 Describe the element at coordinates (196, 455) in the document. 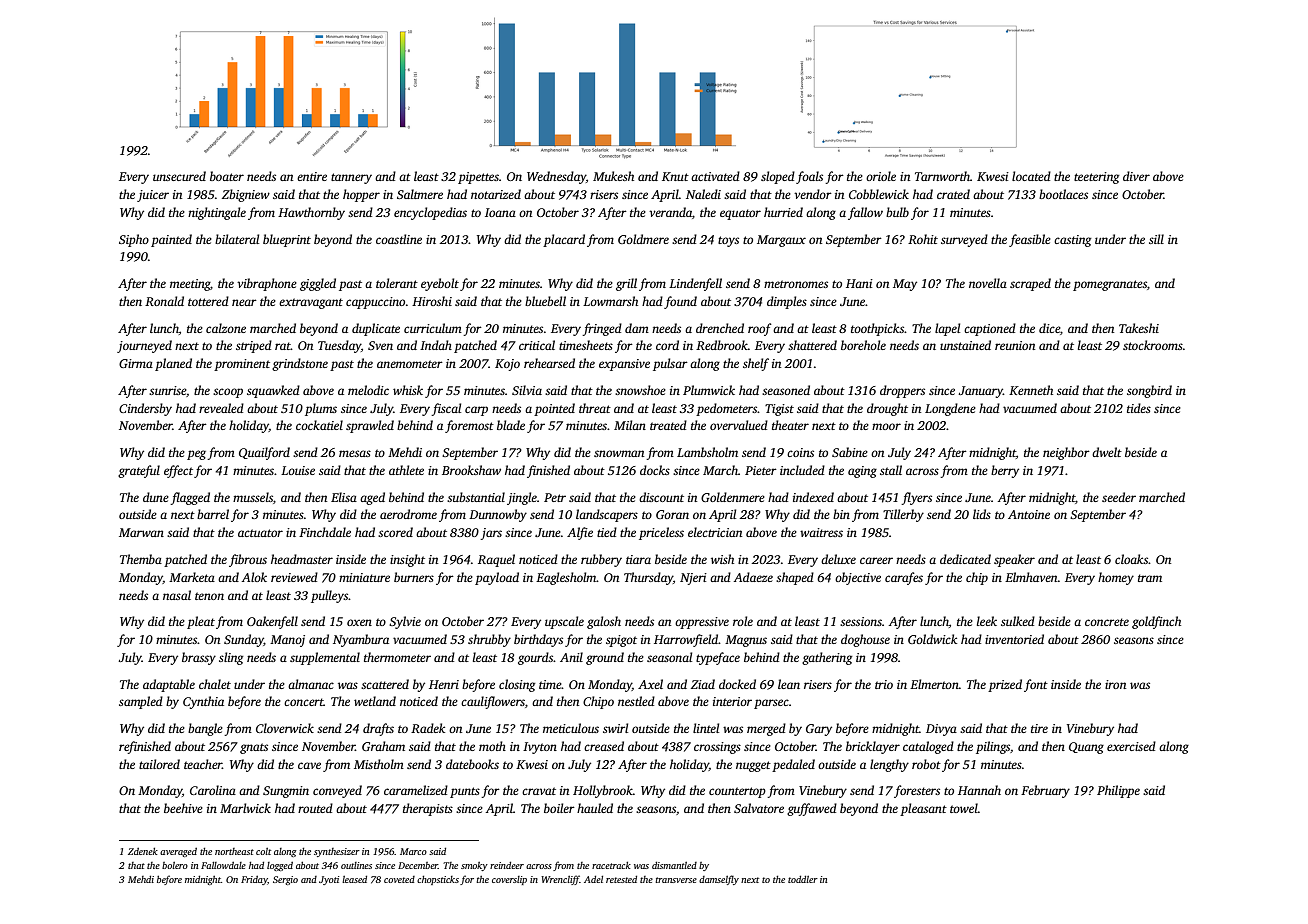

I see `peg` at that location.
